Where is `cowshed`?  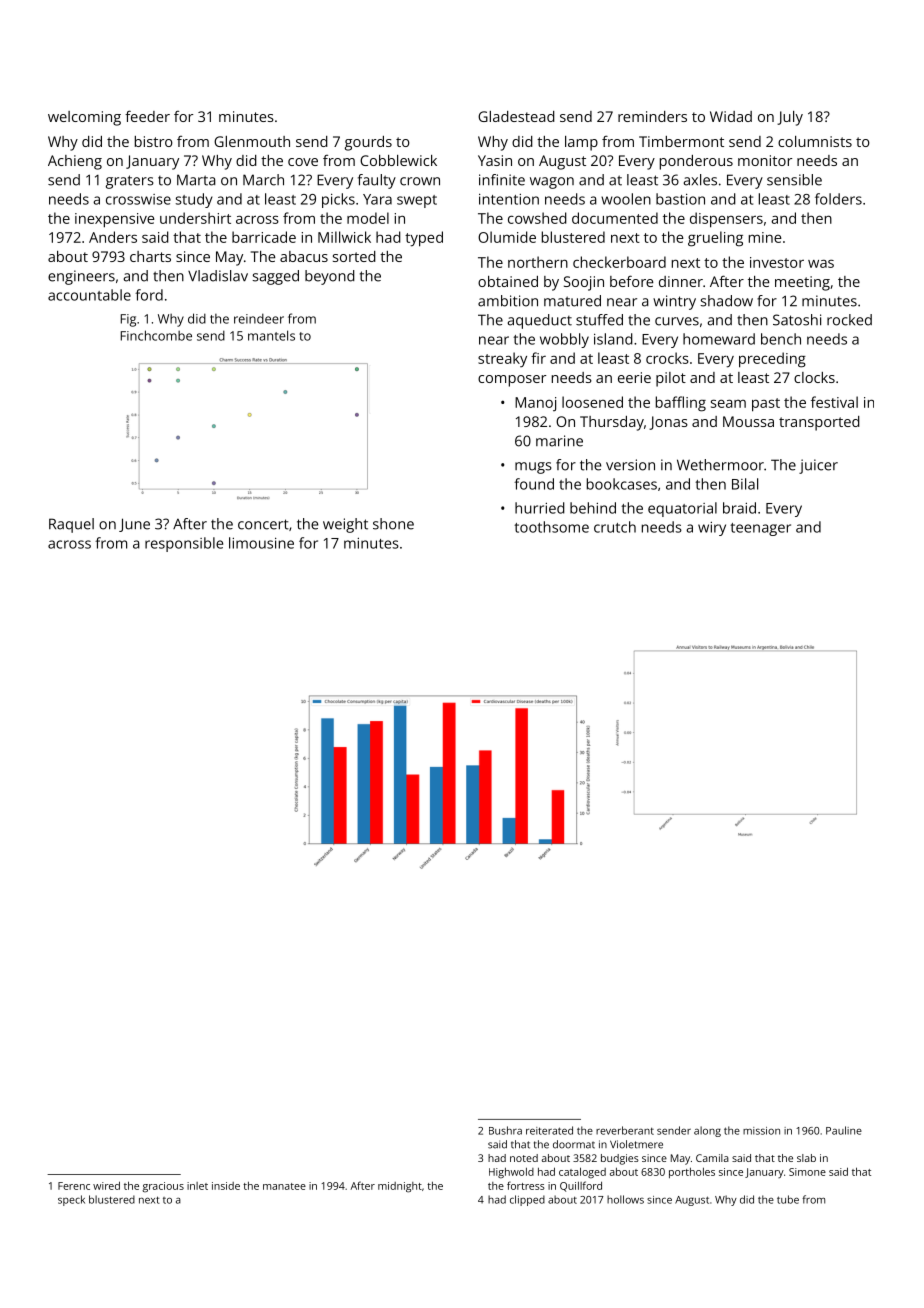 cowshed is located at coordinates (537, 218).
